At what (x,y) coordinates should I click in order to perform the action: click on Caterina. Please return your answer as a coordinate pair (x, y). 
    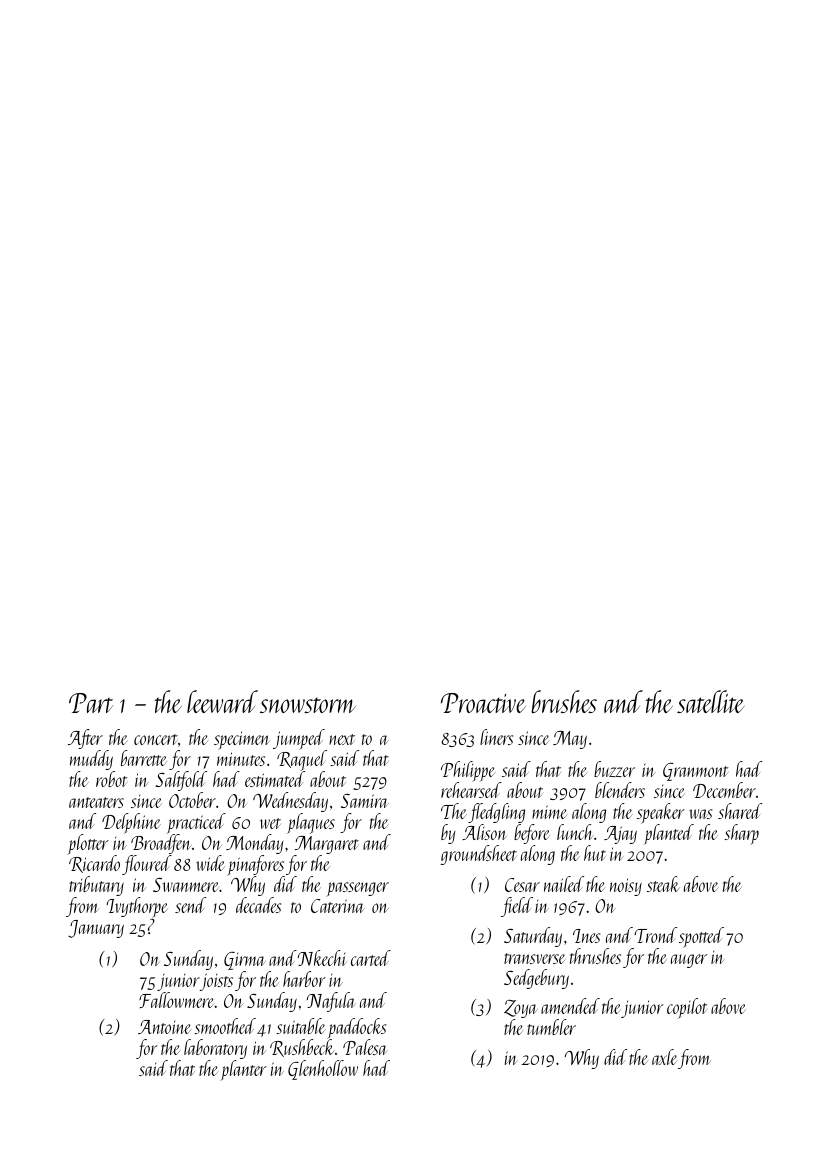
    Looking at the image, I should click on (338, 906).
